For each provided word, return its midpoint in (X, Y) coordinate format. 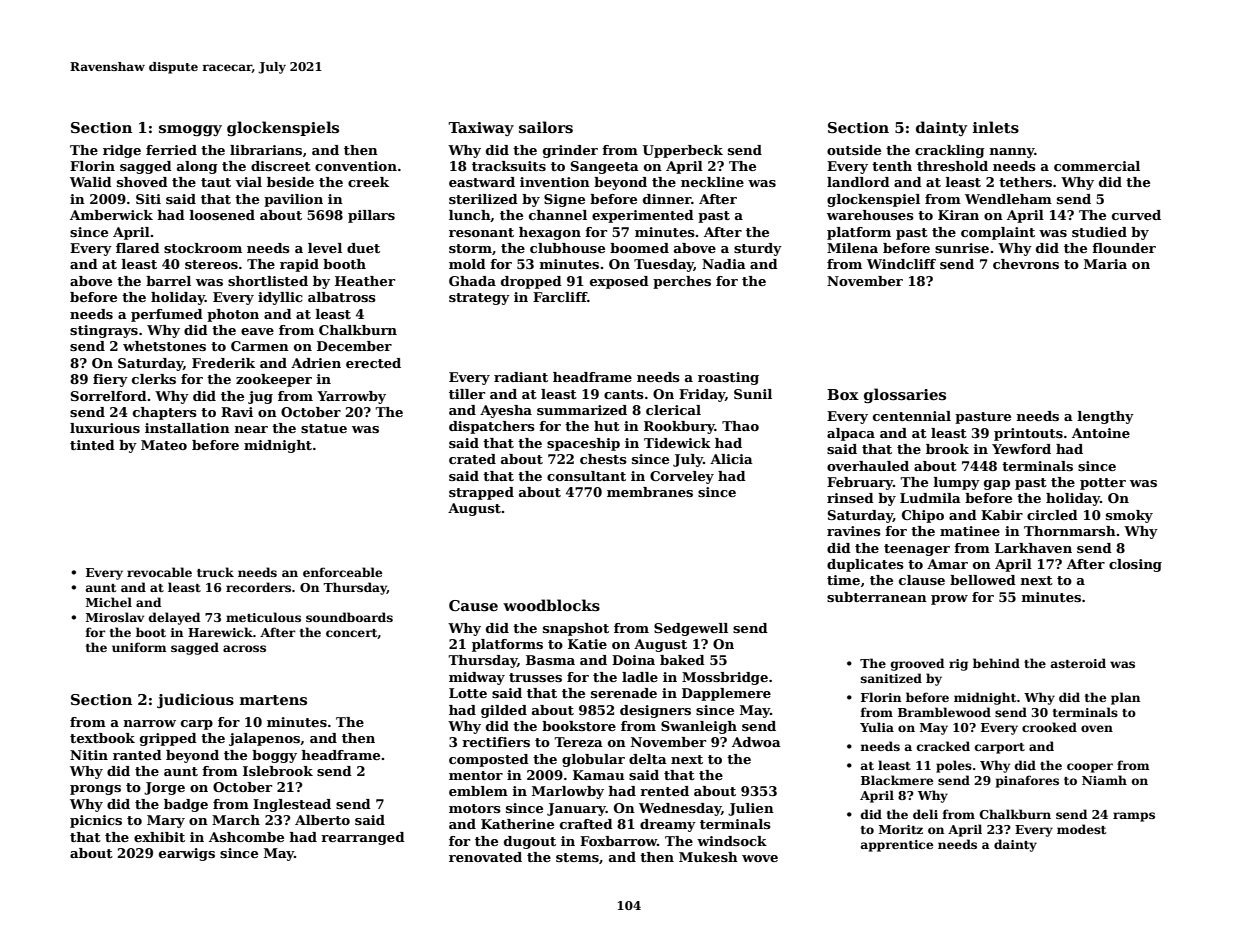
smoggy (190, 130)
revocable (159, 572)
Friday (702, 395)
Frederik (223, 363)
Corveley (682, 477)
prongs (95, 790)
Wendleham (1008, 199)
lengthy (1106, 417)
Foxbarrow (618, 841)
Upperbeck (683, 151)
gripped (168, 739)
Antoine (1101, 433)
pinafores (1027, 781)
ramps (1134, 817)
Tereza (578, 742)
